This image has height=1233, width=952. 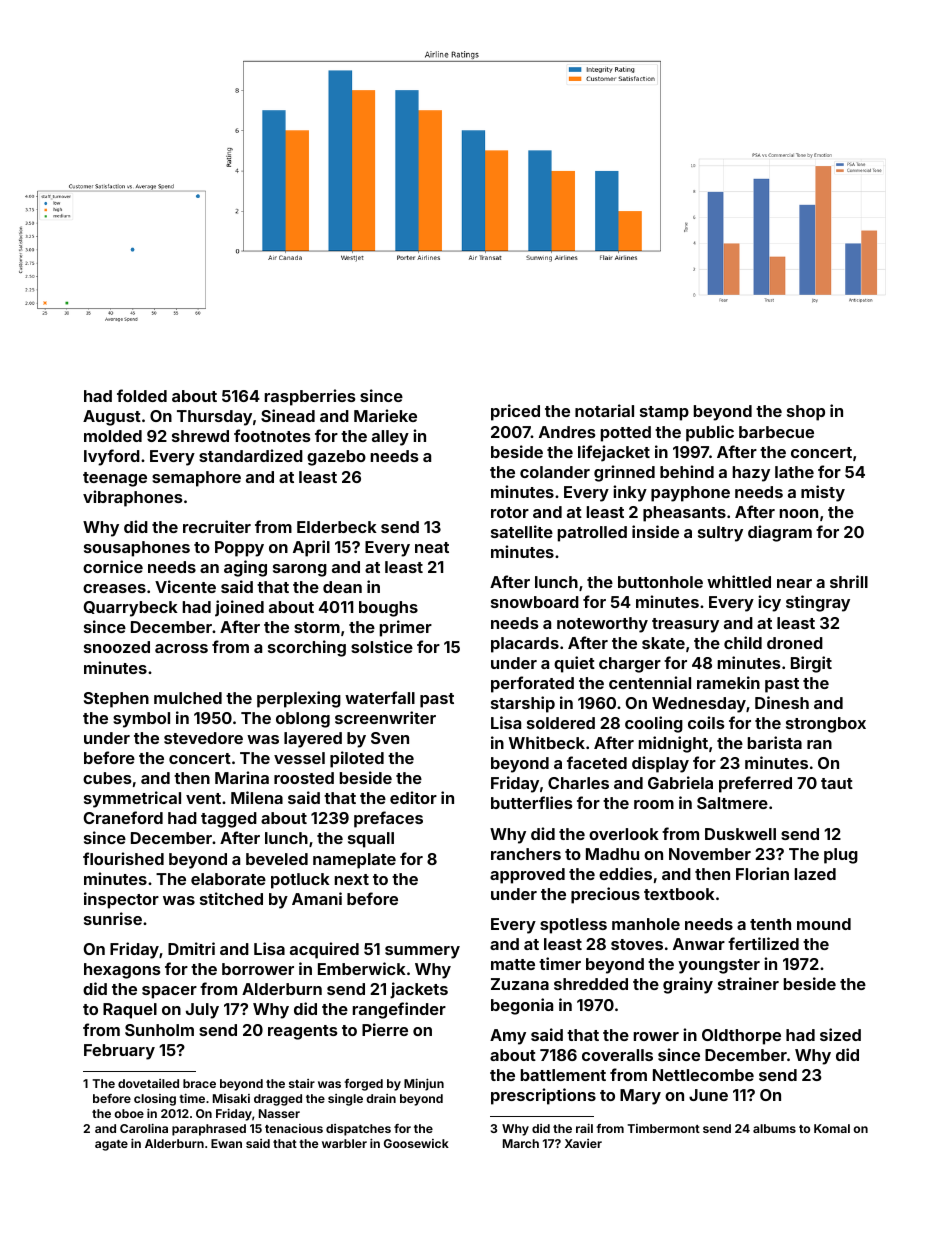 I want to click on Goosewick, so click(x=416, y=1143).
